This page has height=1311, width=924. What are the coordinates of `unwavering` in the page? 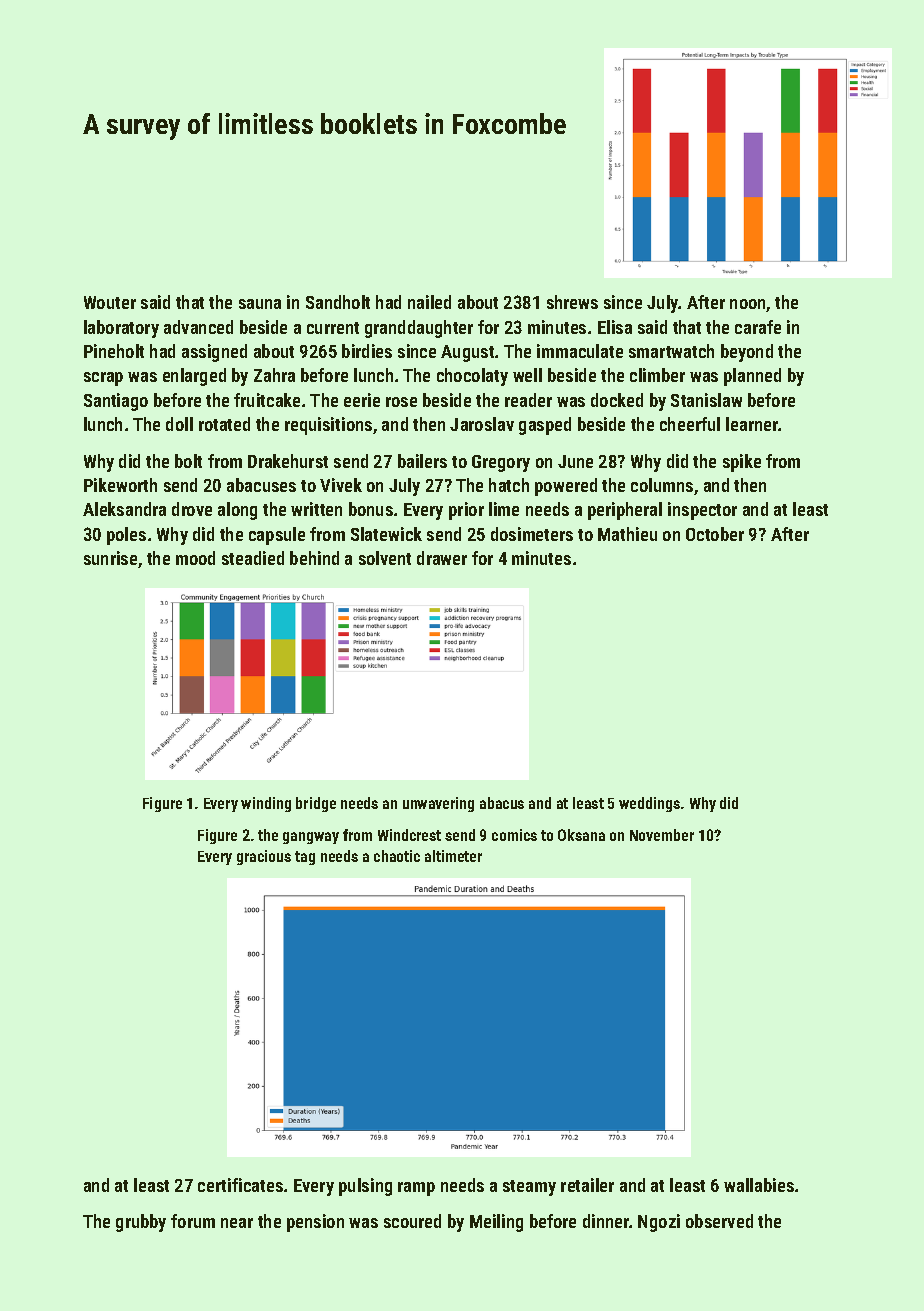 It's located at (438, 804).
